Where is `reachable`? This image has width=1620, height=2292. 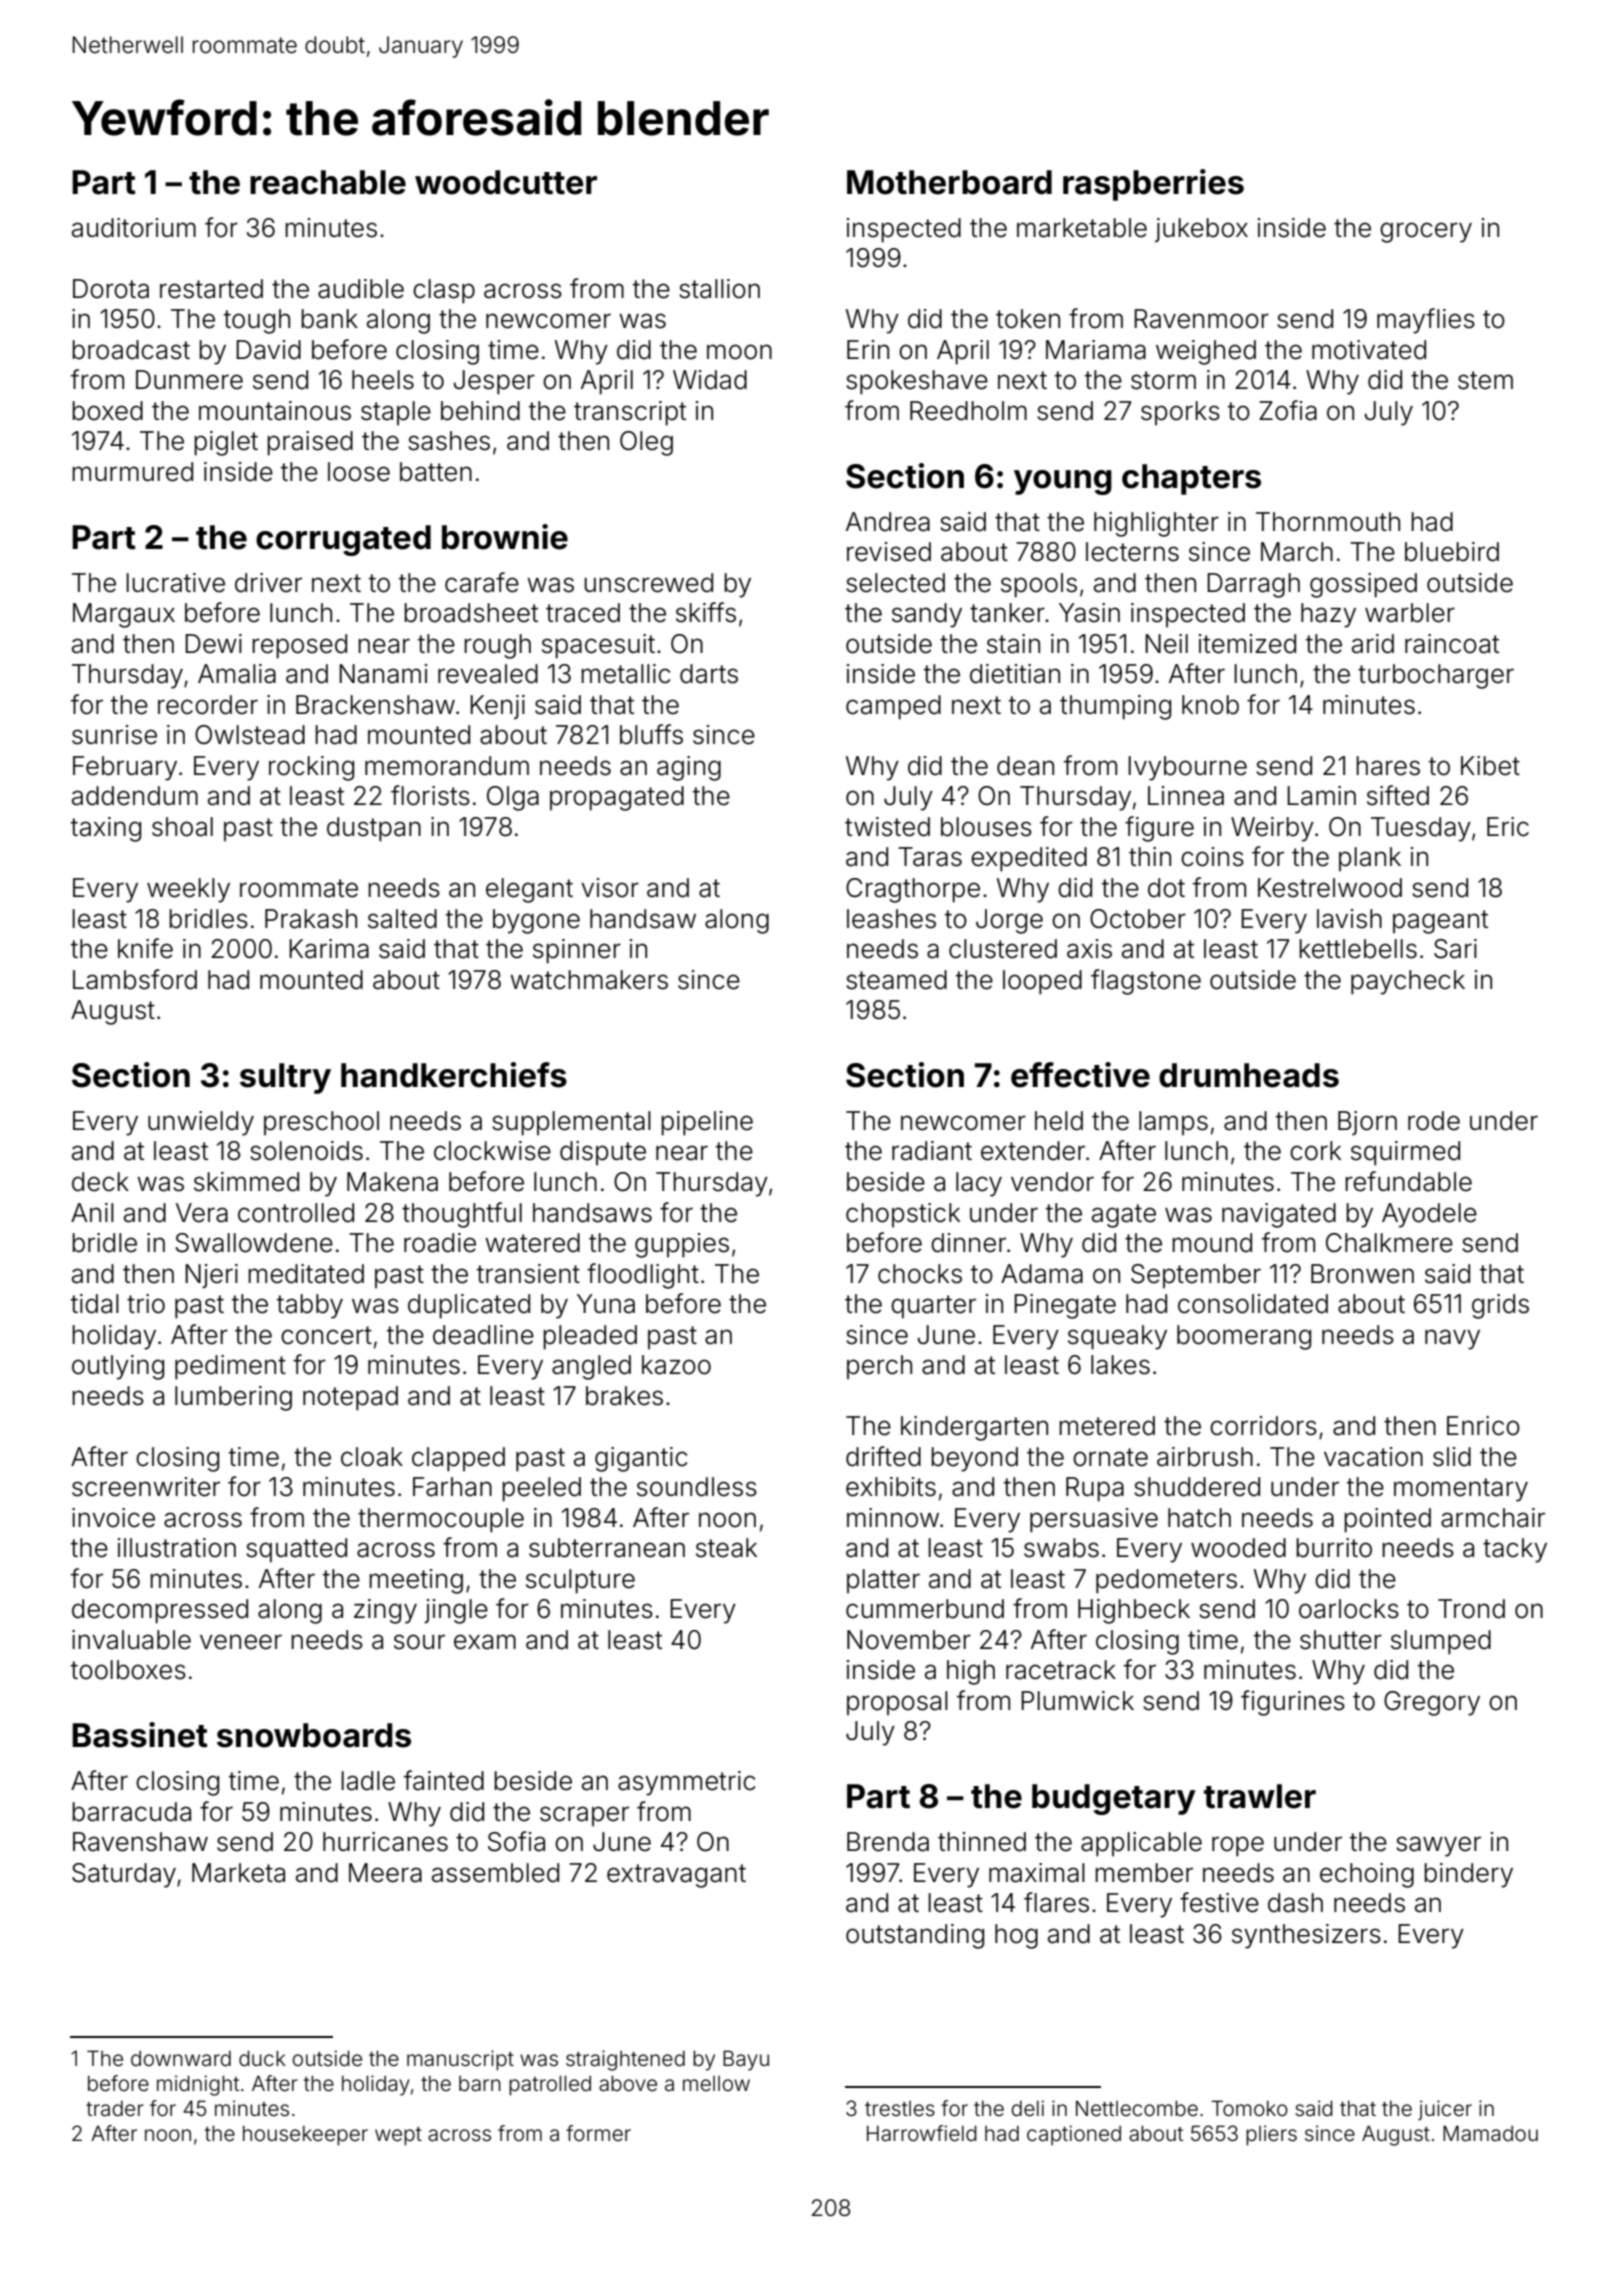 reachable is located at coordinates (328, 182).
